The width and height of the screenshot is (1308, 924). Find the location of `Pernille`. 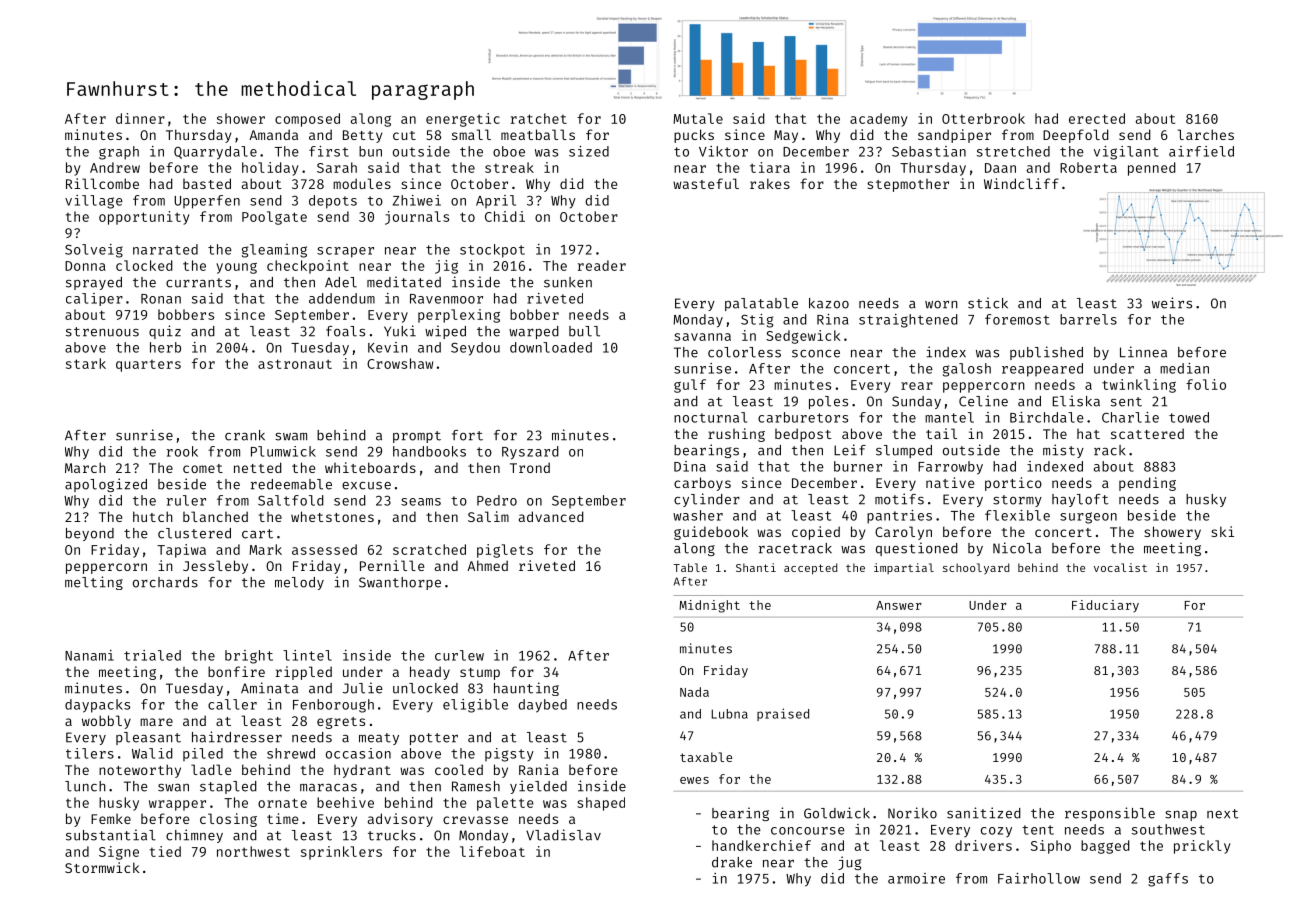

Pernille is located at coordinates (392, 565).
